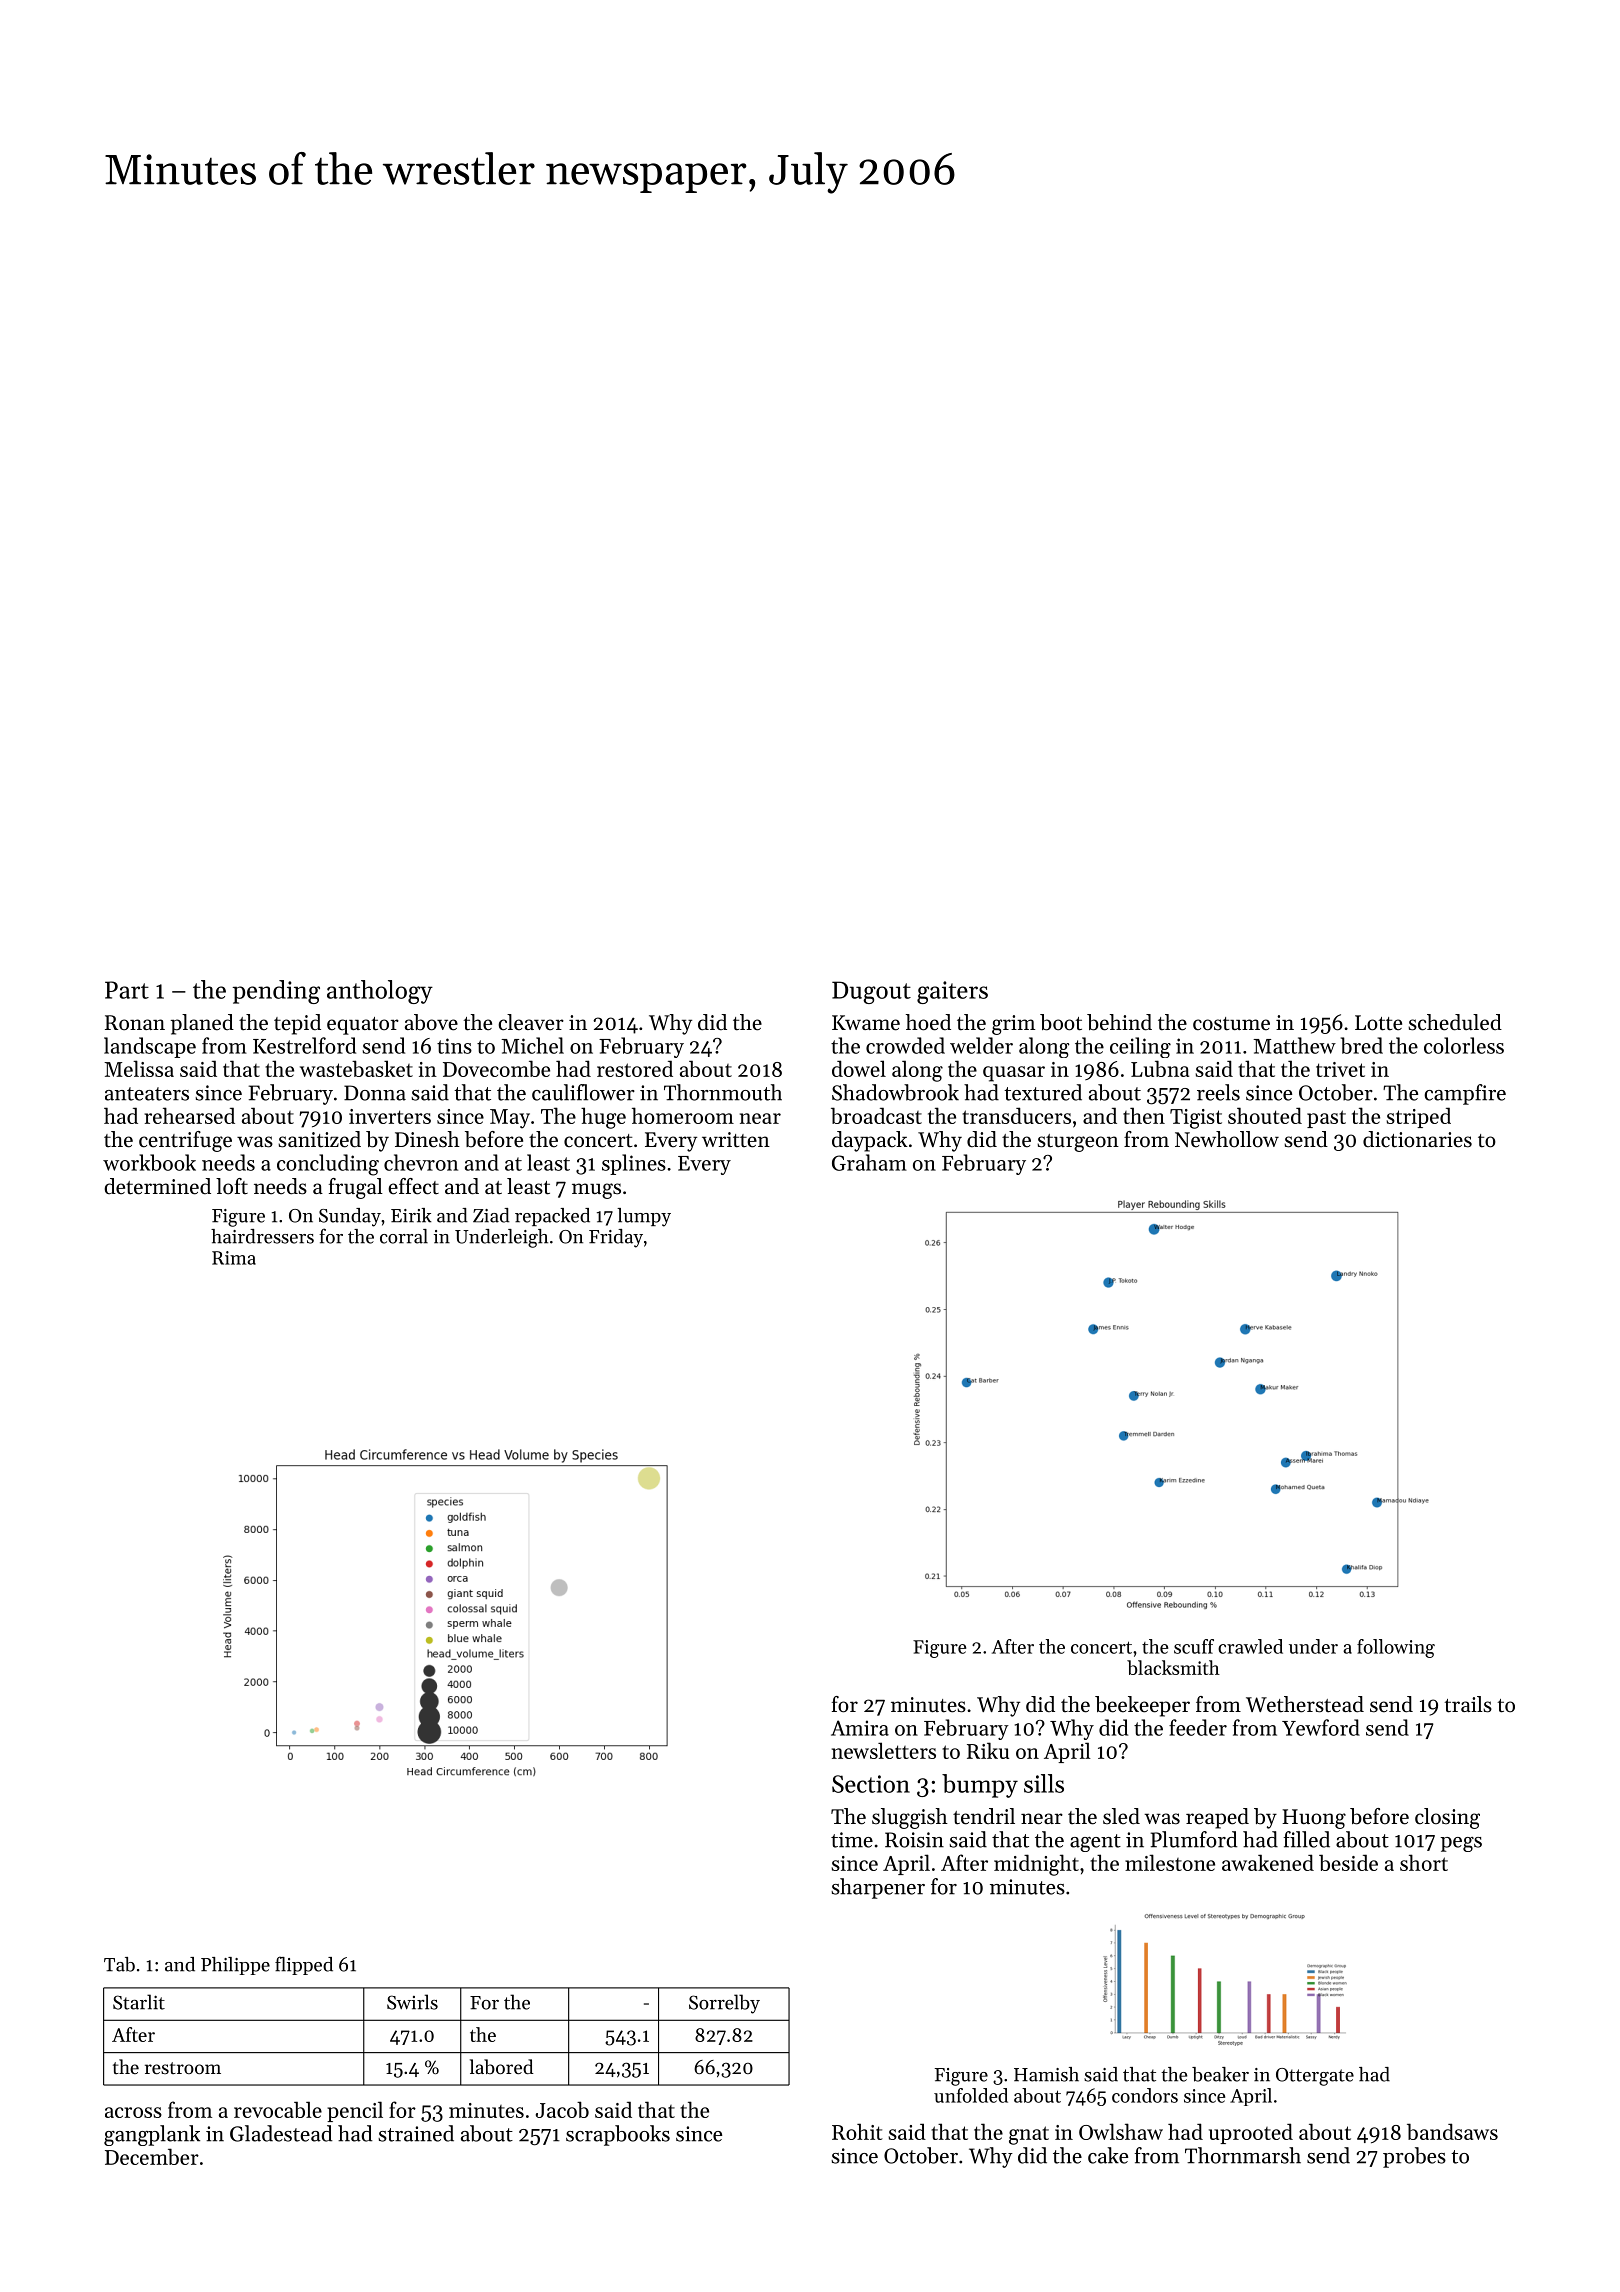 Image resolution: width=1620 pixels, height=2292 pixels. What do you see at coordinates (234, 1258) in the screenshot?
I see `Rima` at bounding box center [234, 1258].
